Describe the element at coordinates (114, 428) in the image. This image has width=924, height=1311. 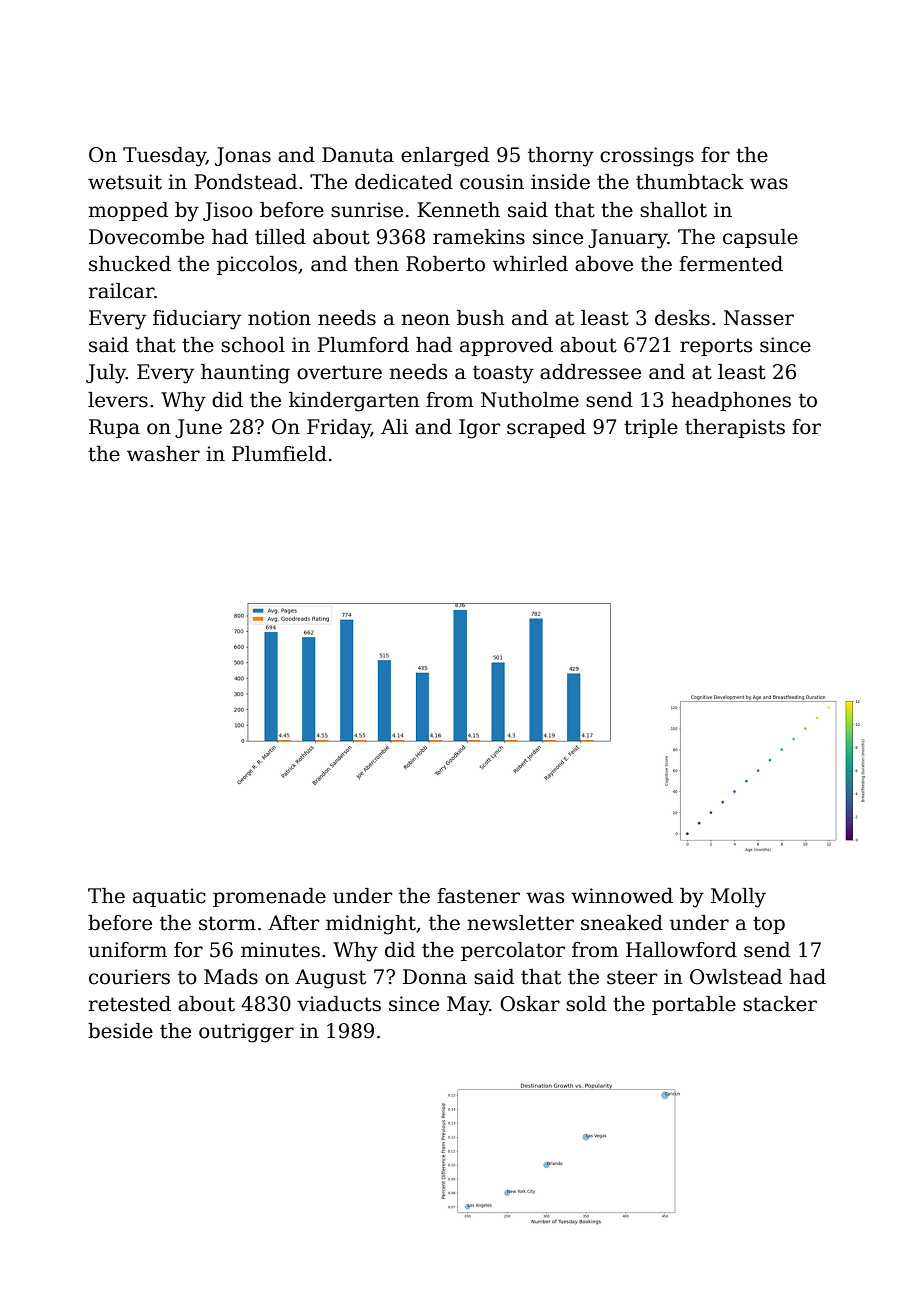
I see `Rupa` at that location.
